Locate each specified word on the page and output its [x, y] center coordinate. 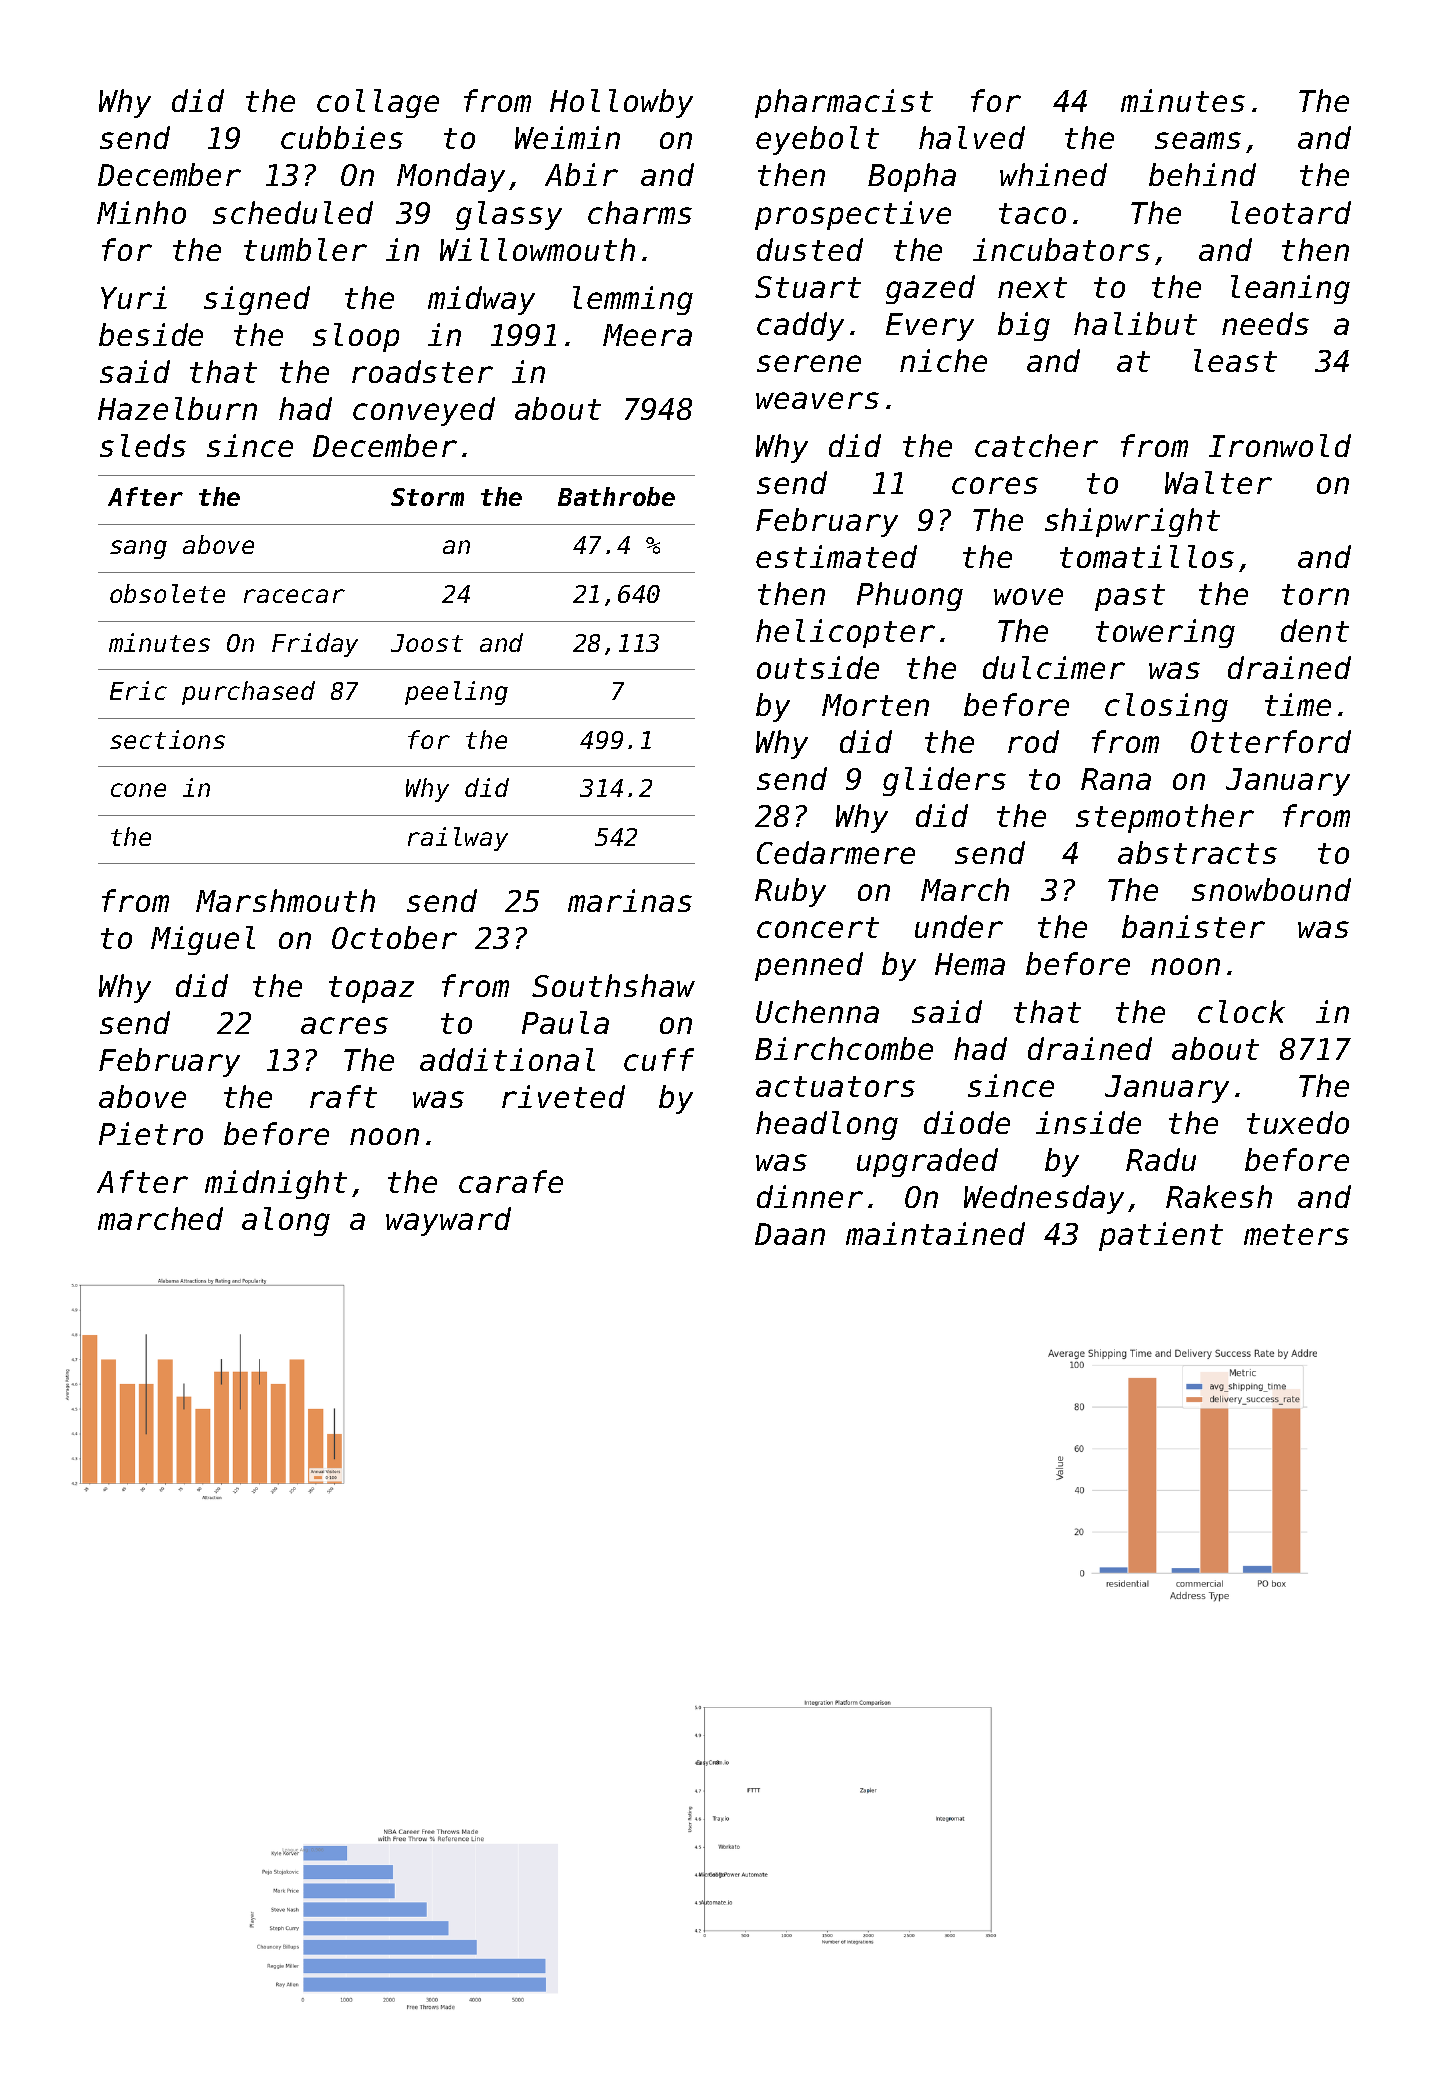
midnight [276, 1184]
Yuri [134, 297]
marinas [630, 900]
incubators [1061, 249]
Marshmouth [285, 900]
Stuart [808, 287]
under [959, 926]
